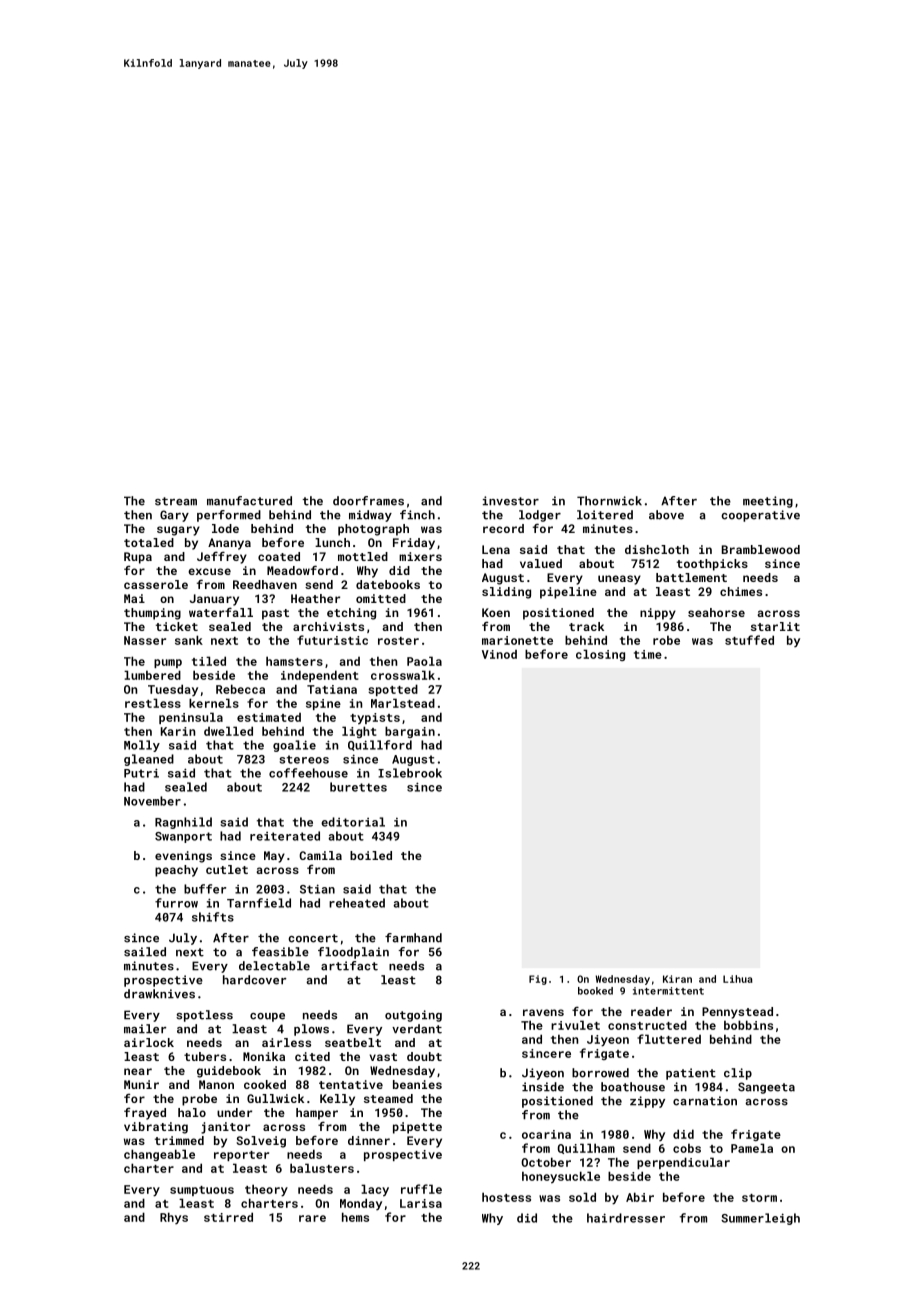 Image resolution: width=924 pixels, height=1308 pixels. I want to click on boiled, so click(371, 855).
